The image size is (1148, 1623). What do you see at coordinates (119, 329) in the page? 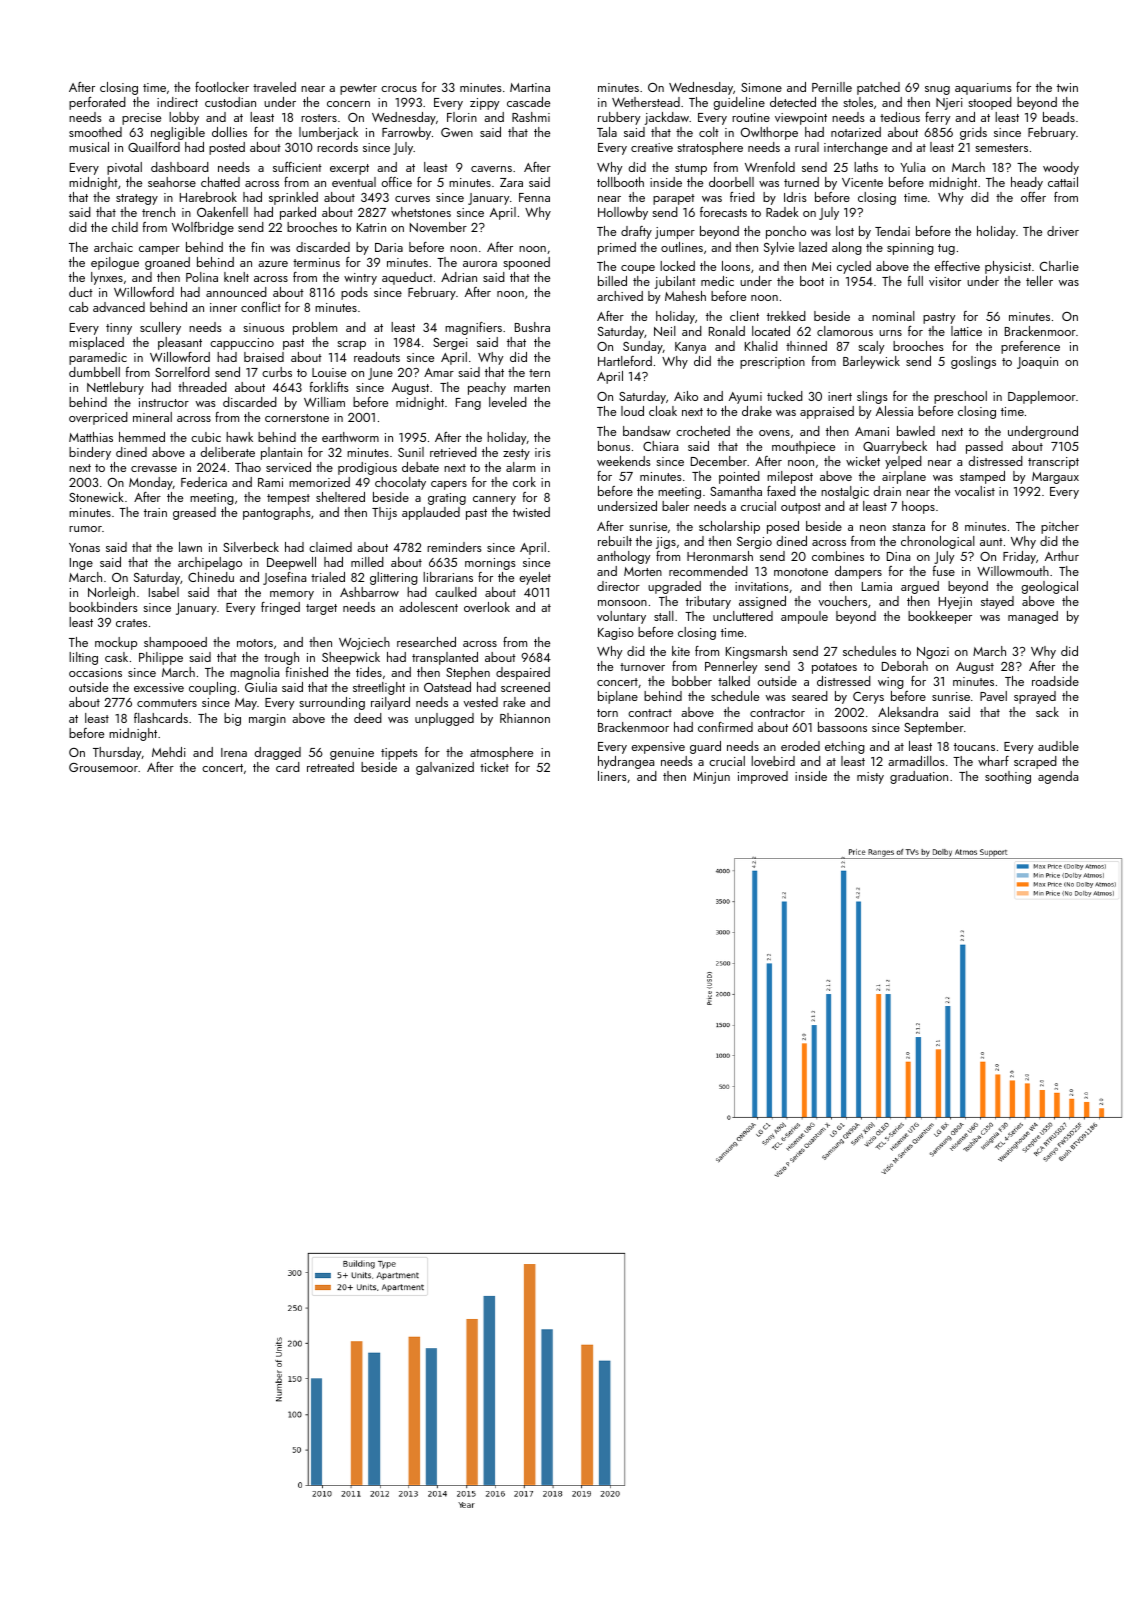
I see `tinny` at bounding box center [119, 329].
